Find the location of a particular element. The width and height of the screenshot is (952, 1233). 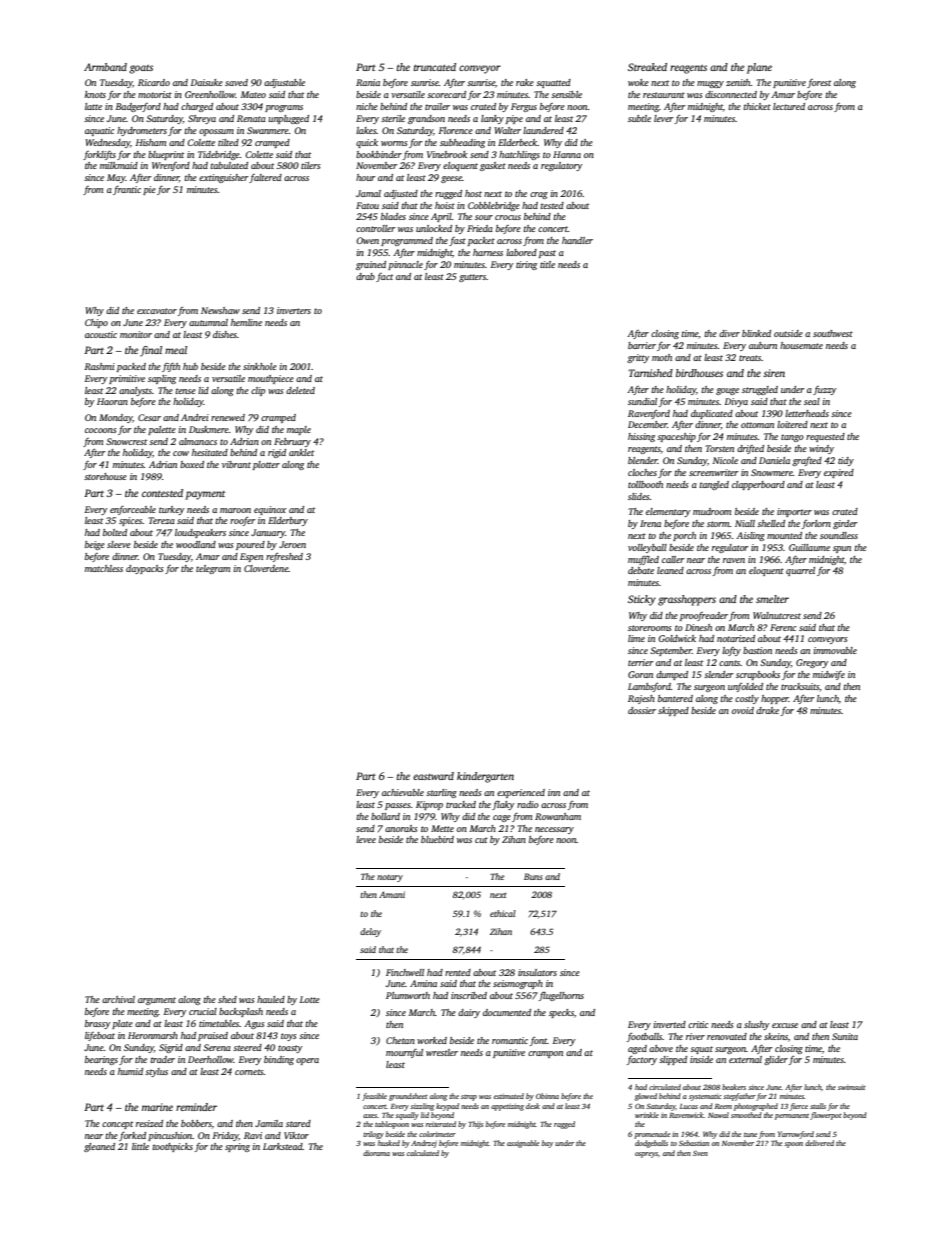

blinked is located at coordinates (756, 333).
